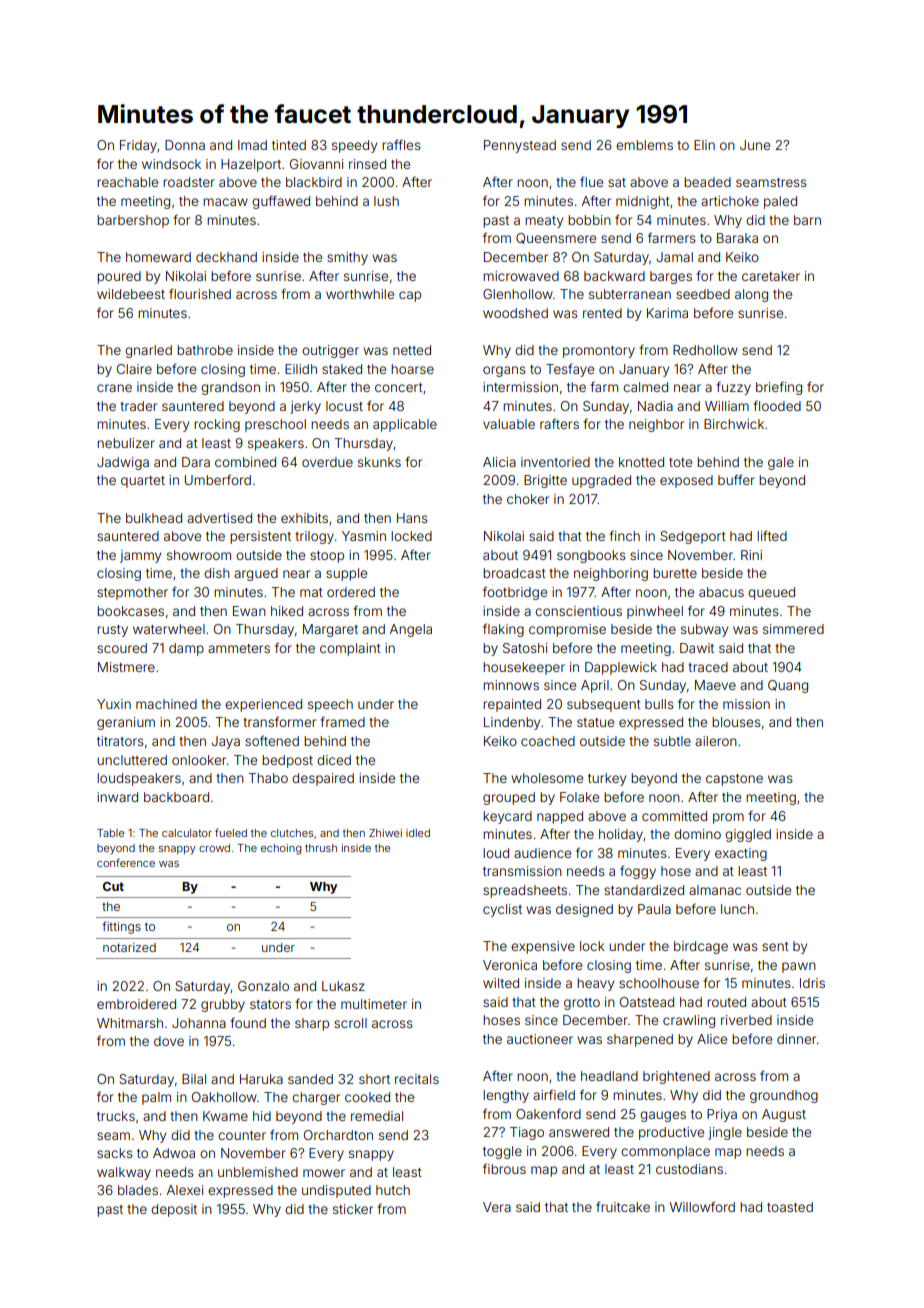 The image size is (924, 1308). I want to click on Imad, so click(252, 145).
